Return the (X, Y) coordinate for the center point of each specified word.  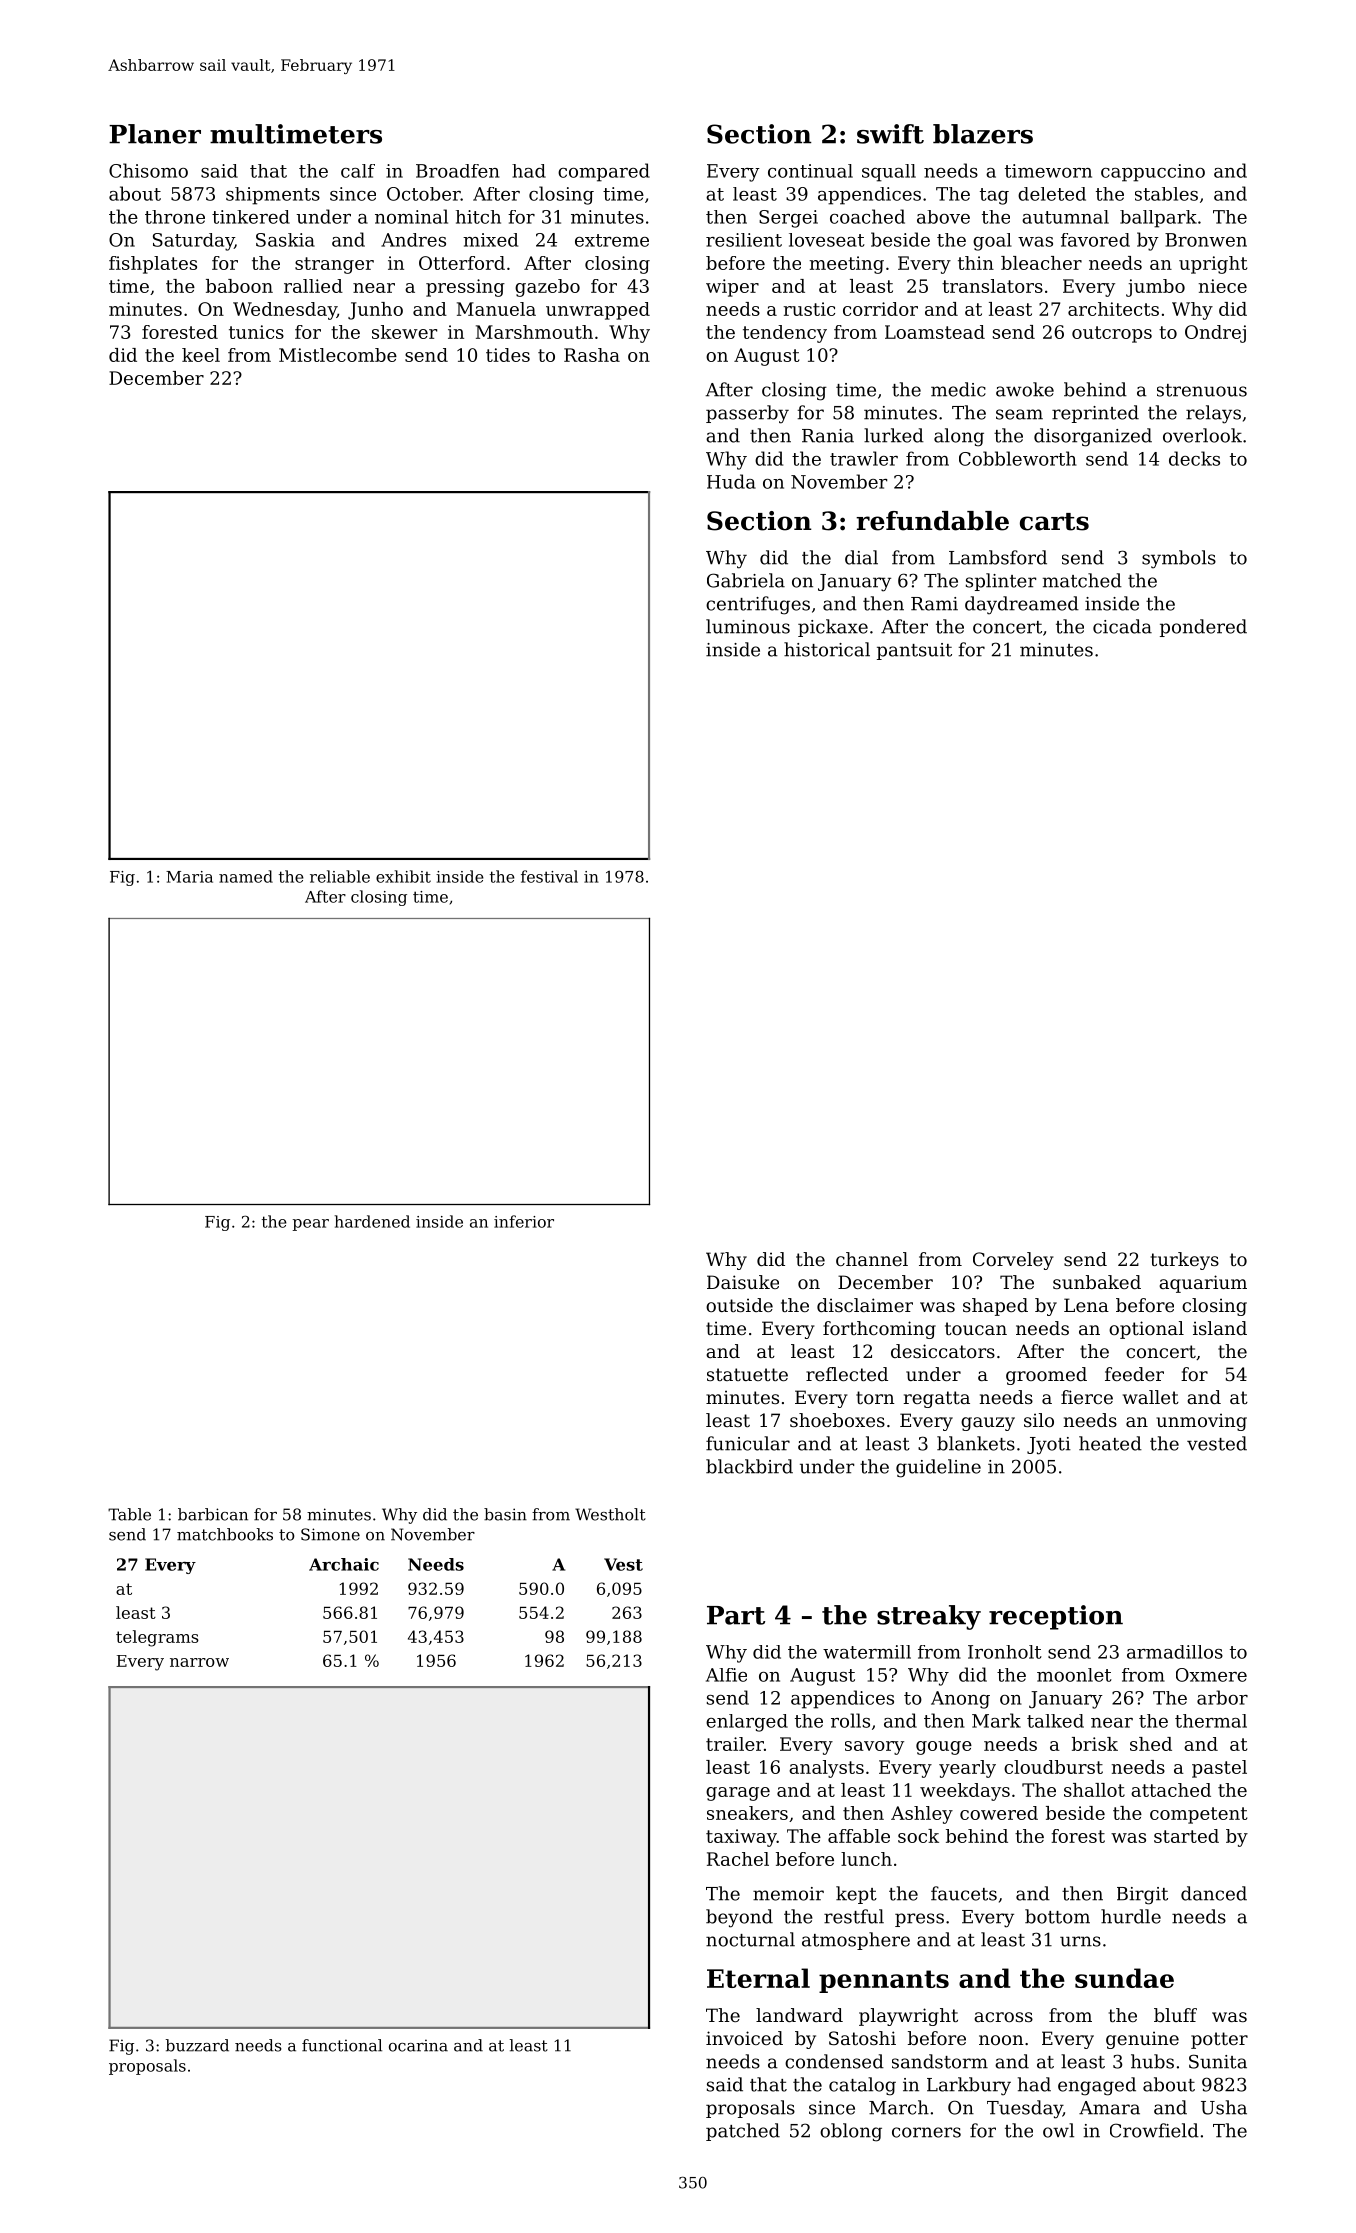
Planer (155, 134)
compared (604, 172)
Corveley (1013, 1261)
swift (890, 134)
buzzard (197, 2045)
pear (311, 1225)
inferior (524, 1221)
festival (549, 876)
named (246, 876)
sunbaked (1097, 1282)
